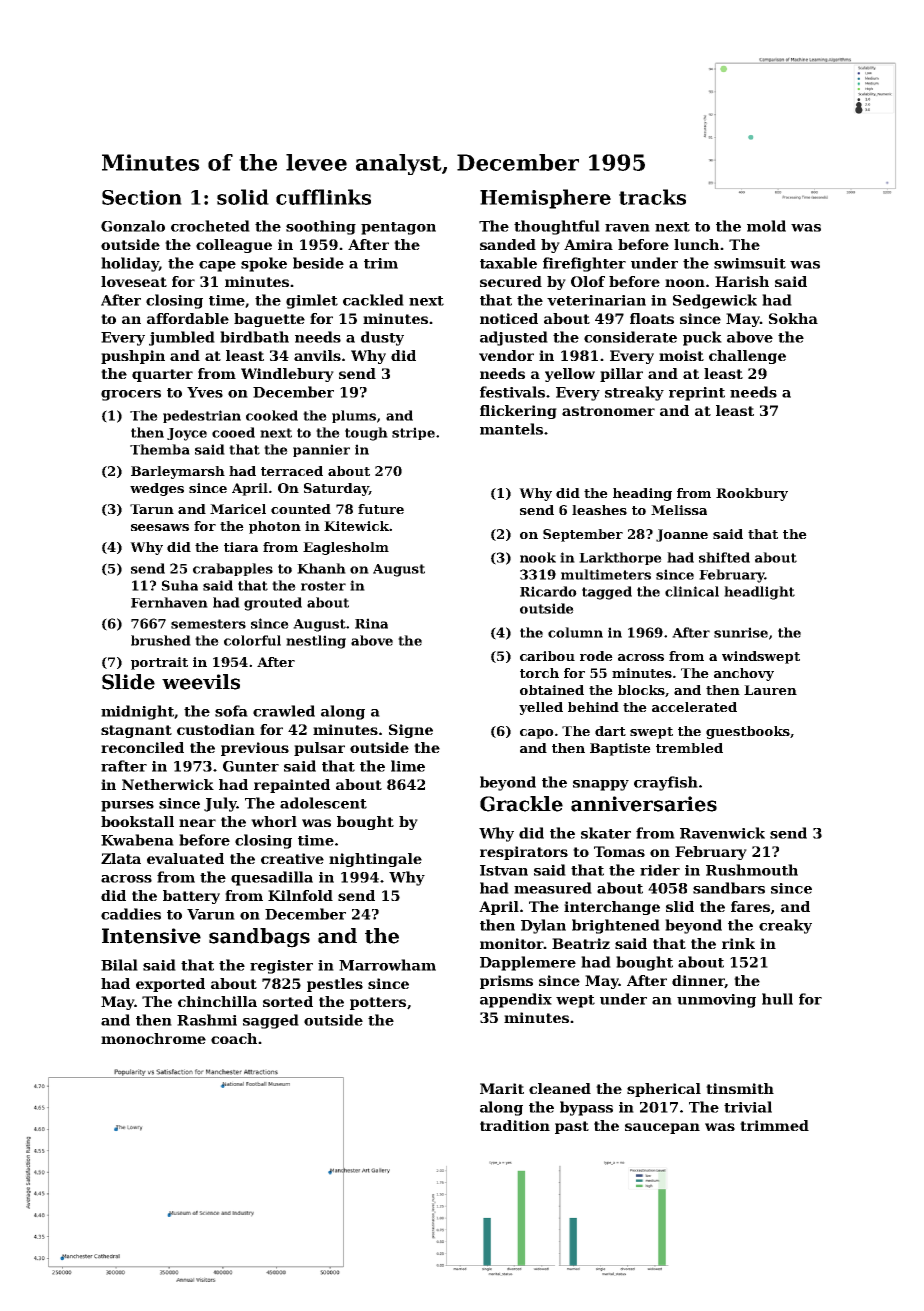 The height and width of the page is (1311, 924). Describe the element at coordinates (142, 747) in the page. I see `reconciled` at that location.
